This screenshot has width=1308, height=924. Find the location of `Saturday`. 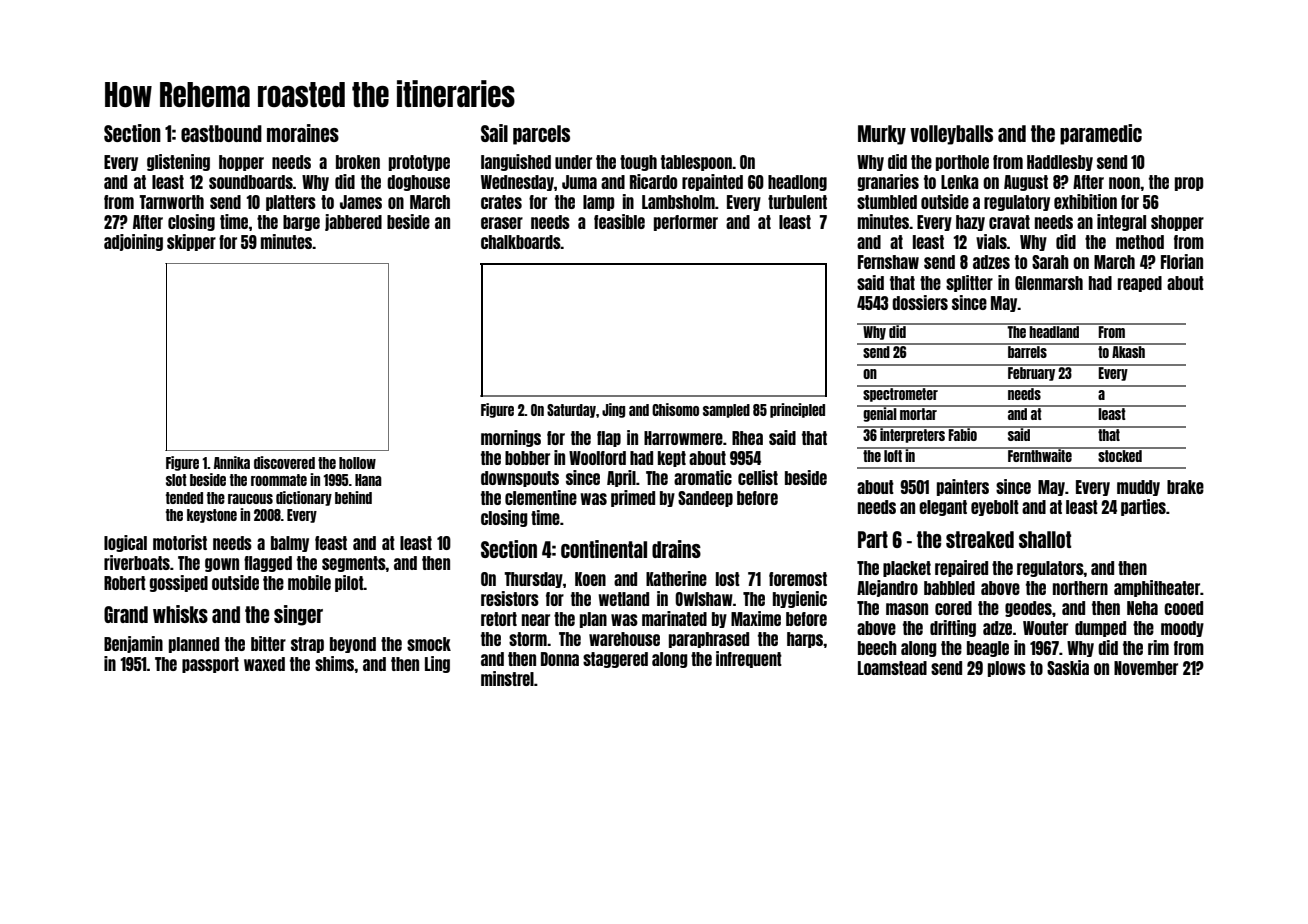

Saturday is located at coordinates (571, 411).
